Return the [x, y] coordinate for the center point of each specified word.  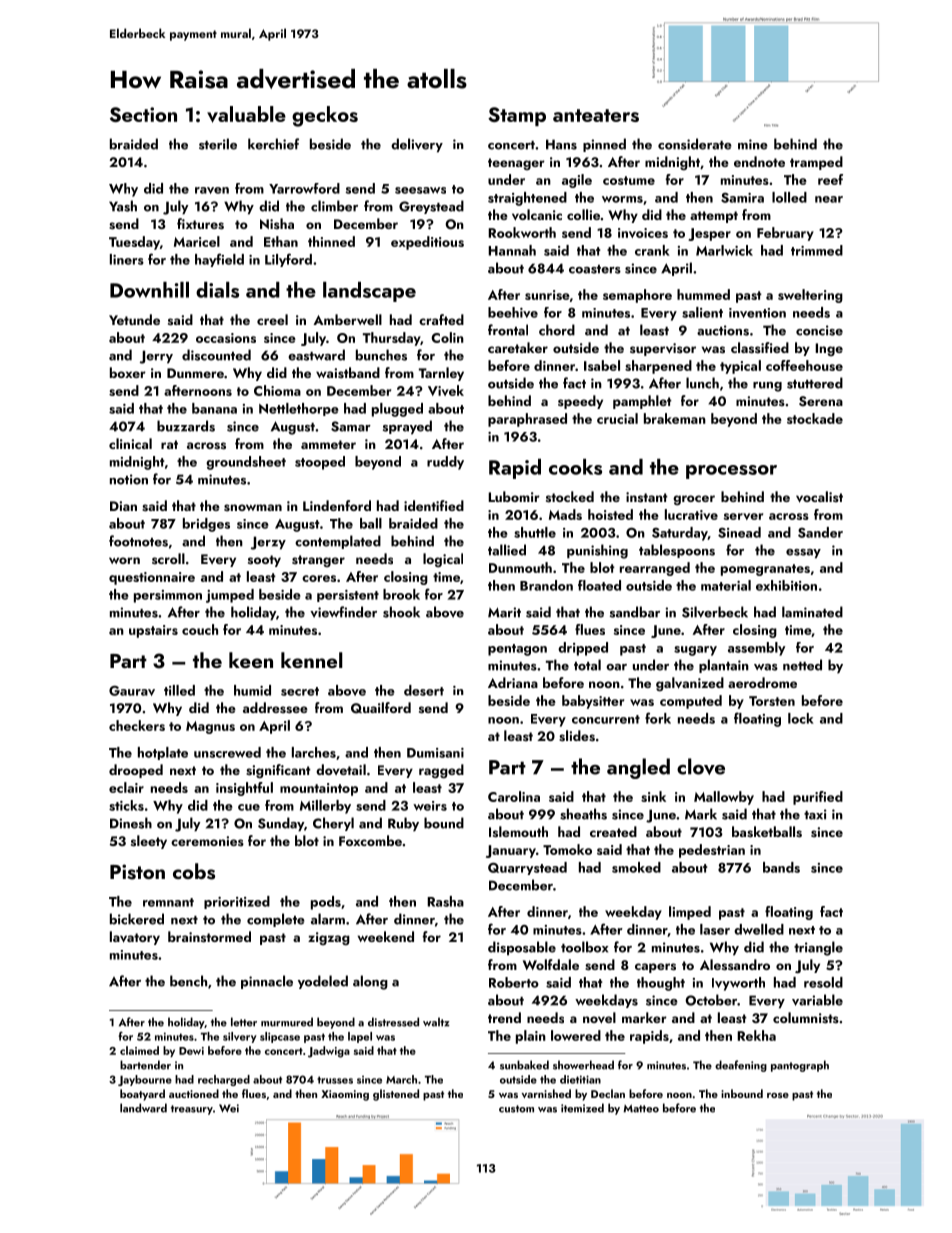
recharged [224, 1080]
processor [731, 472]
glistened [396, 1095]
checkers [137, 725]
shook [401, 612]
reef [830, 179]
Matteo [641, 1108]
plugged [397, 410]
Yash [123, 206]
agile [577, 181]
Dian [123, 506]
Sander [820, 532]
